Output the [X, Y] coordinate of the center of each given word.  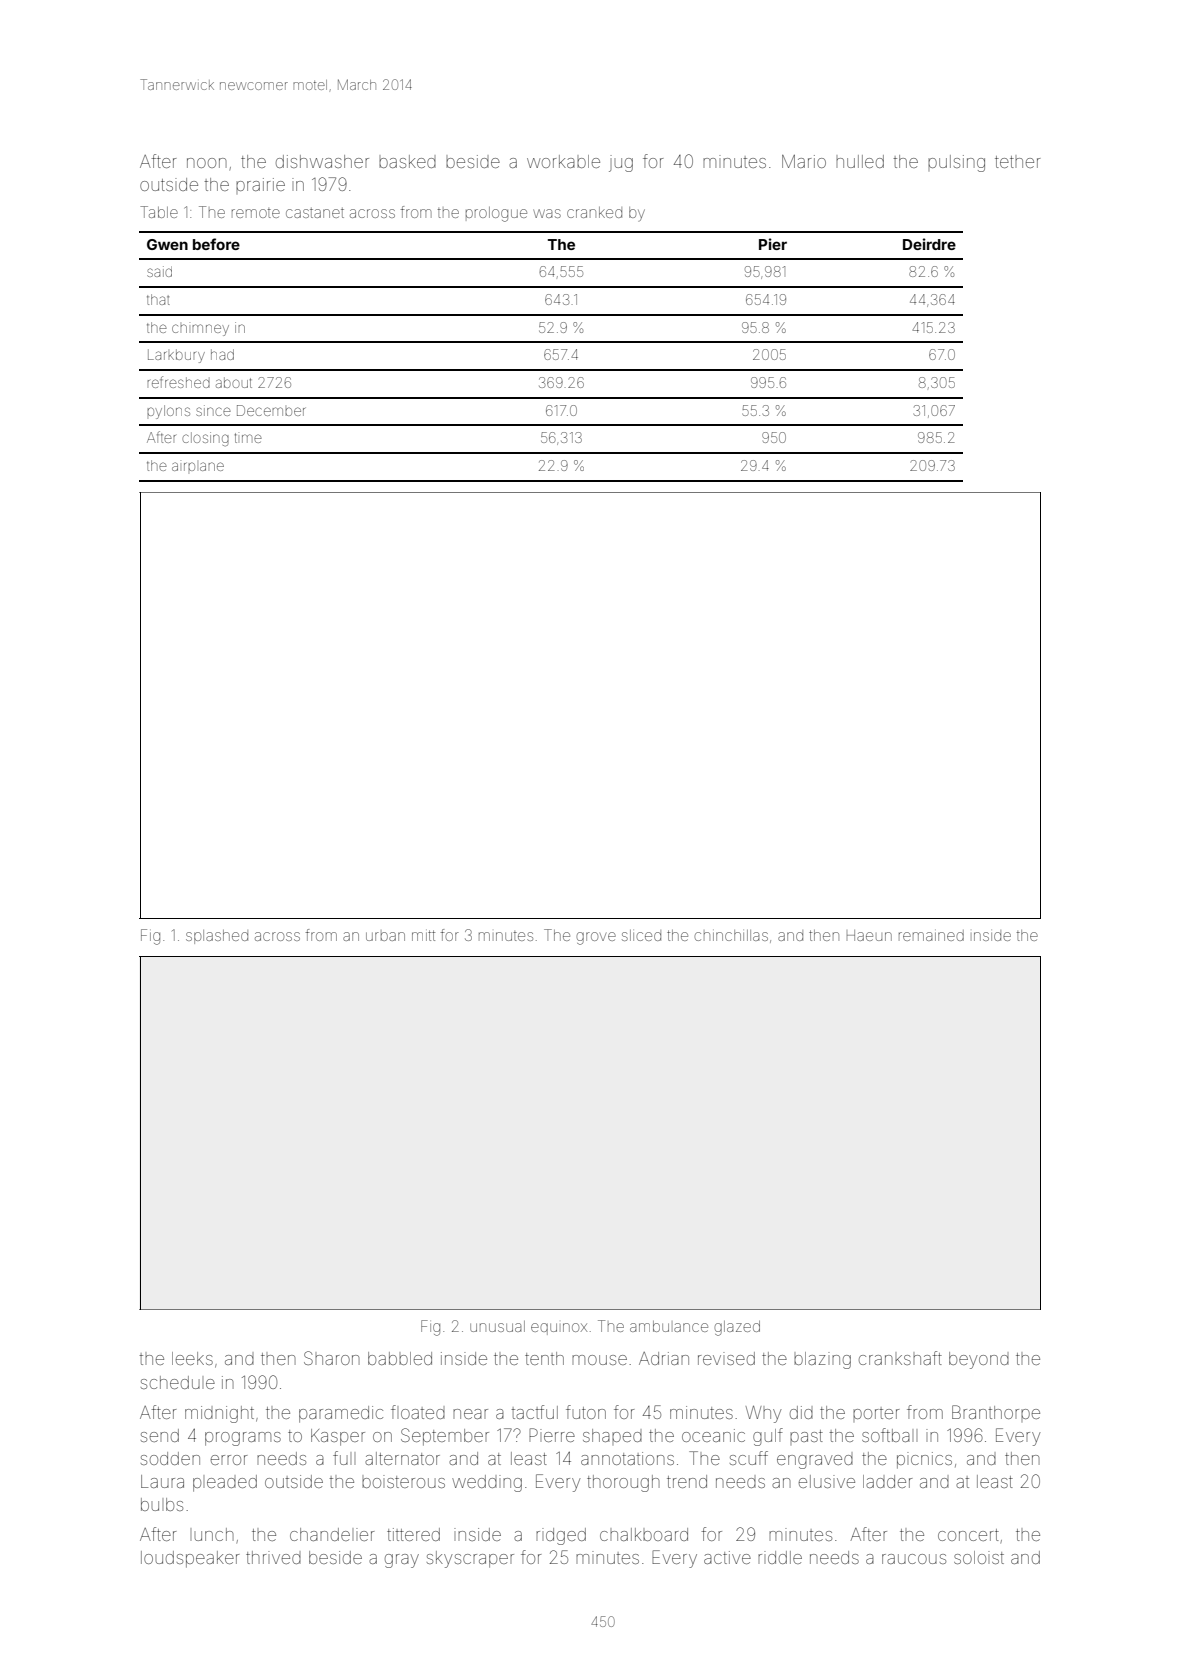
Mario [804, 161]
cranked [594, 212]
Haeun [869, 935]
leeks [192, 1358]
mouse [599, 1360]
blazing [822, 1360]
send [160, 1435]
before [216, 244]
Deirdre [929, 244]
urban [385, 936]
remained [931, 935]
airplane [198, 466]
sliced [641, 935]
